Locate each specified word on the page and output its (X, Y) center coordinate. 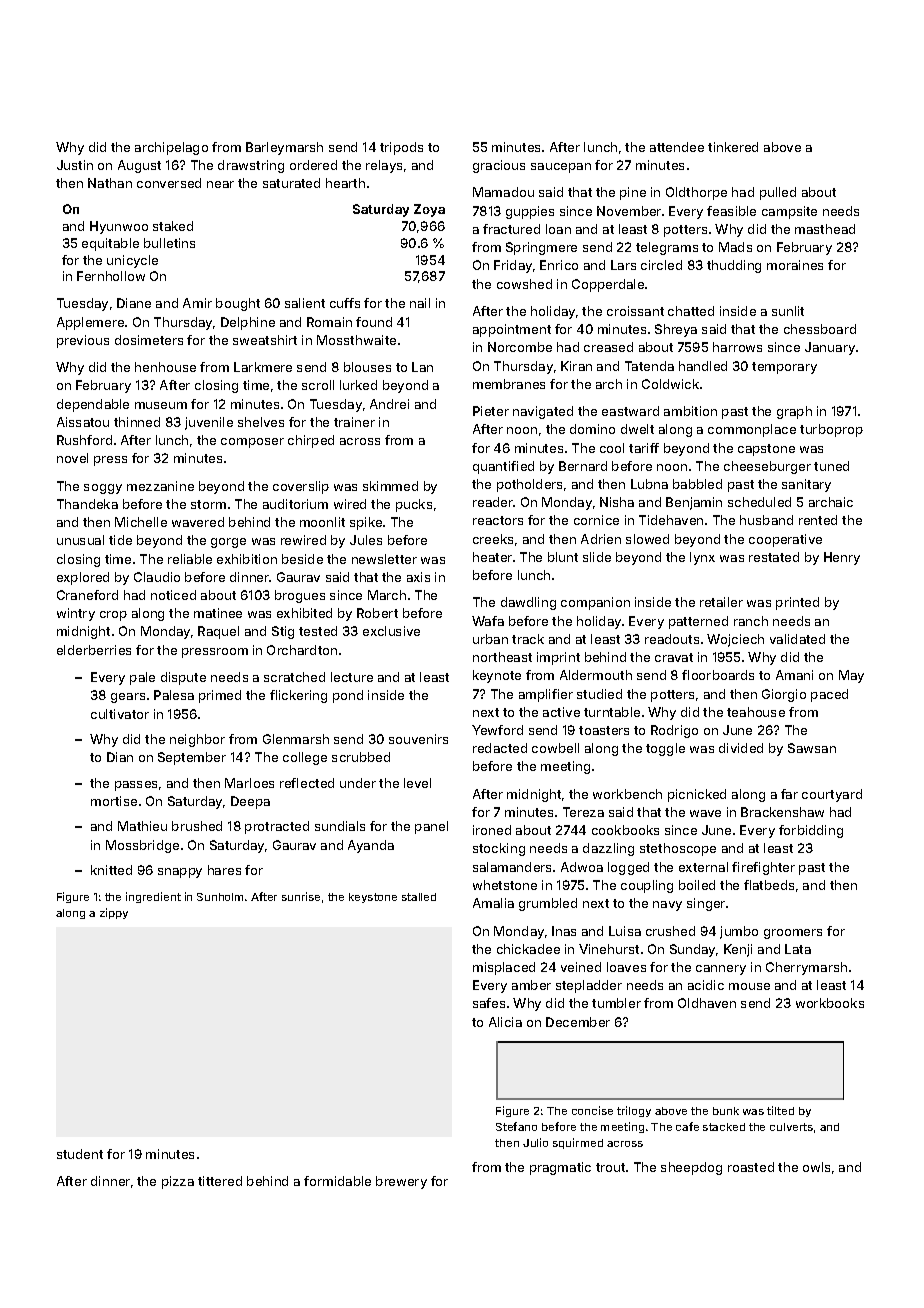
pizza (178, 1182)
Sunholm (220, 897)
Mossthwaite (356, 340)
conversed (169, 183)
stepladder (589, 986)
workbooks (830, 1003)
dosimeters (149, 340)
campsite (789, 212)
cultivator (120, 714)
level (417, 783)
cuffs (345, 303)
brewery (401, 1182)
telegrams (667, 248)
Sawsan (812, 748)
